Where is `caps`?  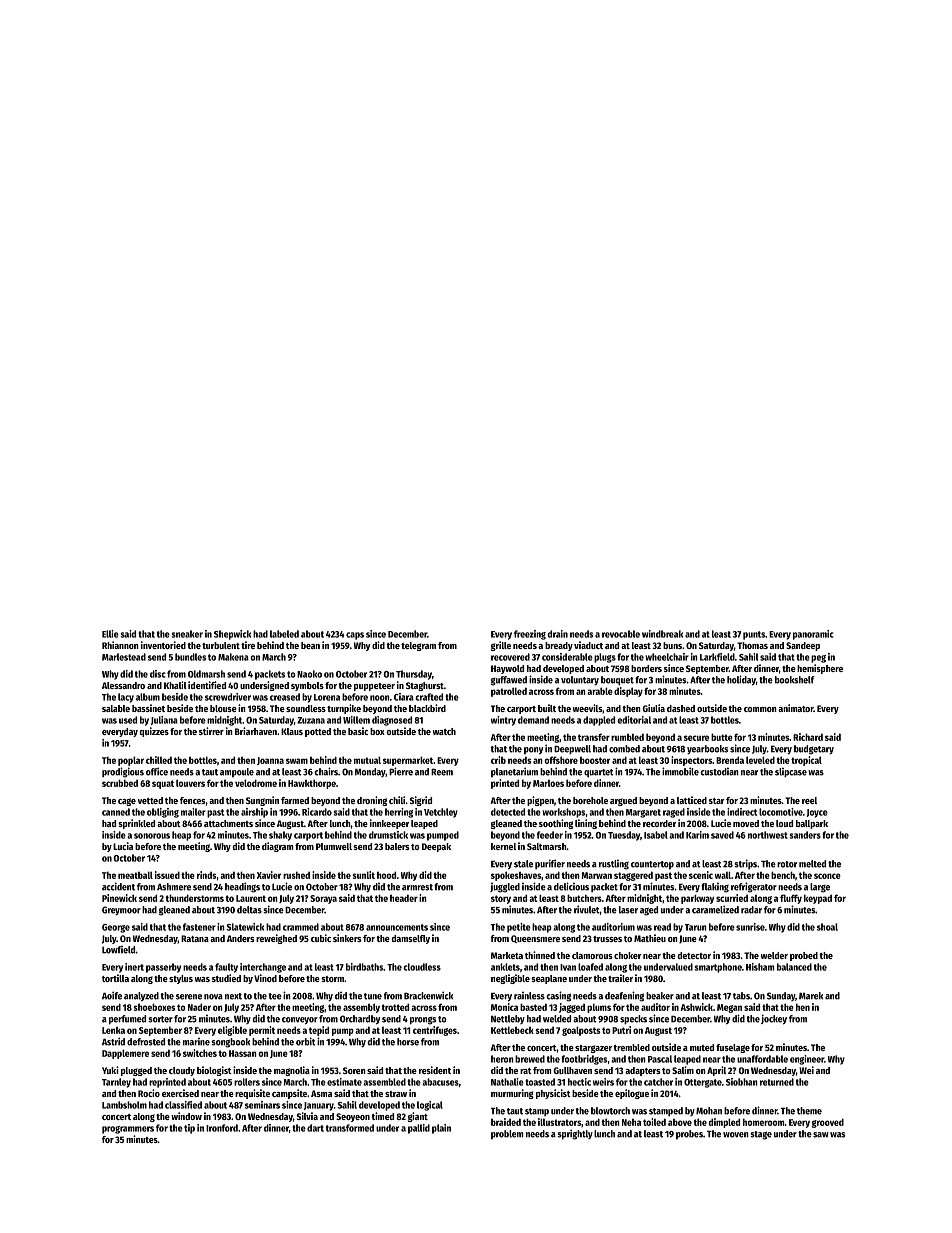 caps is located at coordinates (355, 636).
